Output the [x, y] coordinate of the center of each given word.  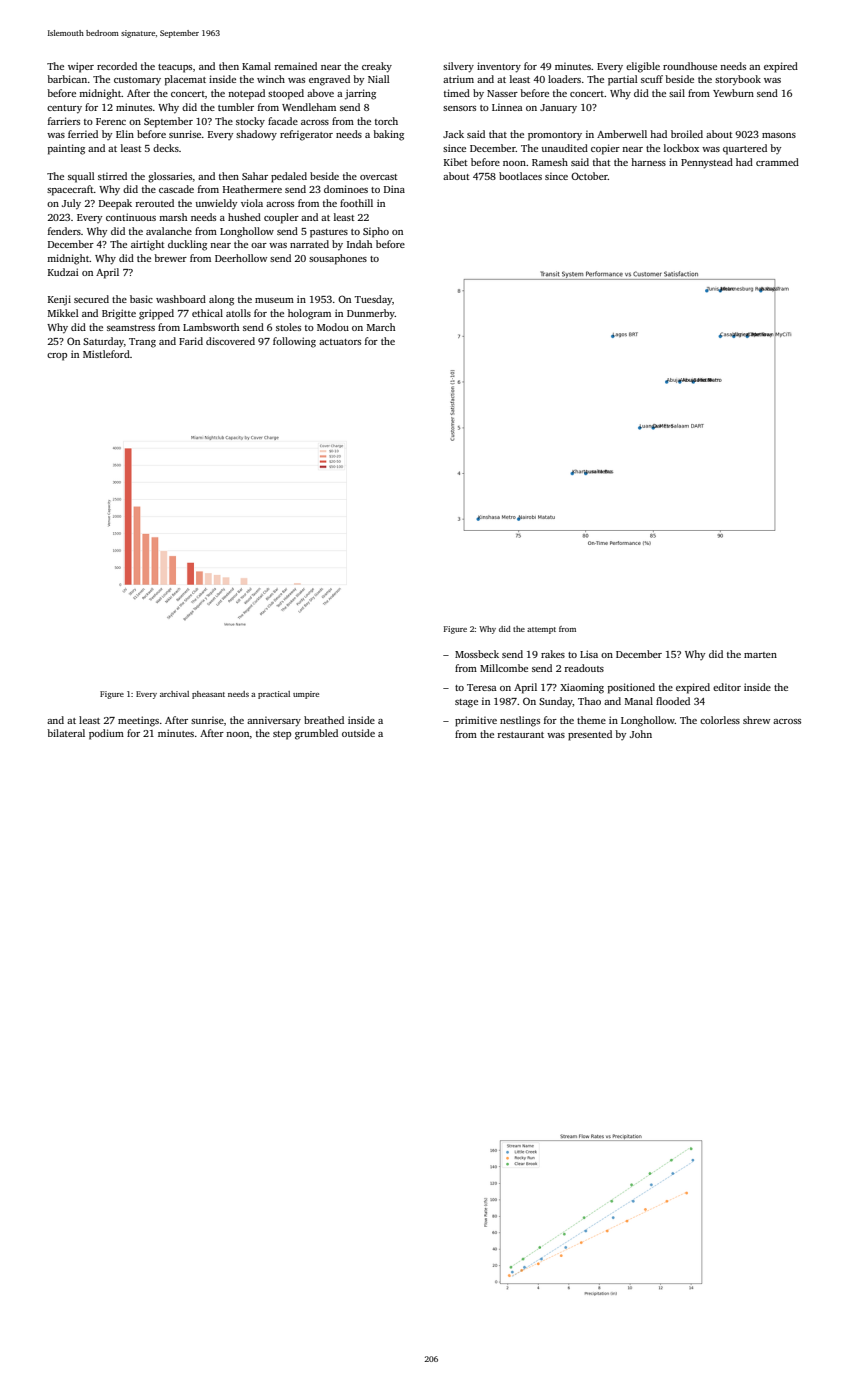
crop [57, 357]
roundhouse [690, 66]
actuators [340, 342]
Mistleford [106, 354]
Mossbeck [477, 654]
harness [648, 162]
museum [274, 300]
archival [174, 694]
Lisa [589, 654]
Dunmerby [371, 314]
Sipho [376, 232]
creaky [377, 67]
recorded [117, 66]
